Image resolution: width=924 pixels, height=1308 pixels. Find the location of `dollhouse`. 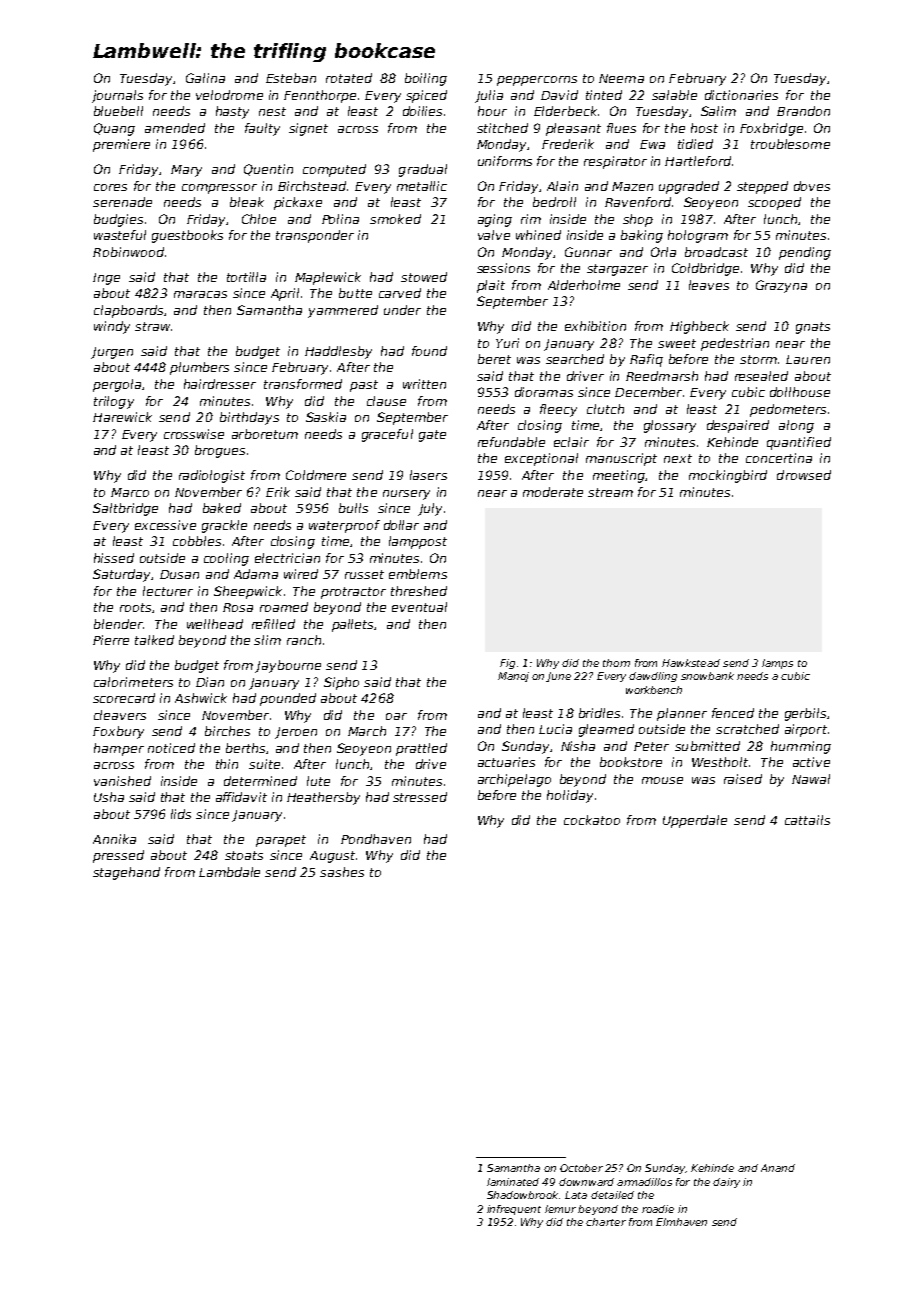

dollhouse is located at coordinates (800, 392).
